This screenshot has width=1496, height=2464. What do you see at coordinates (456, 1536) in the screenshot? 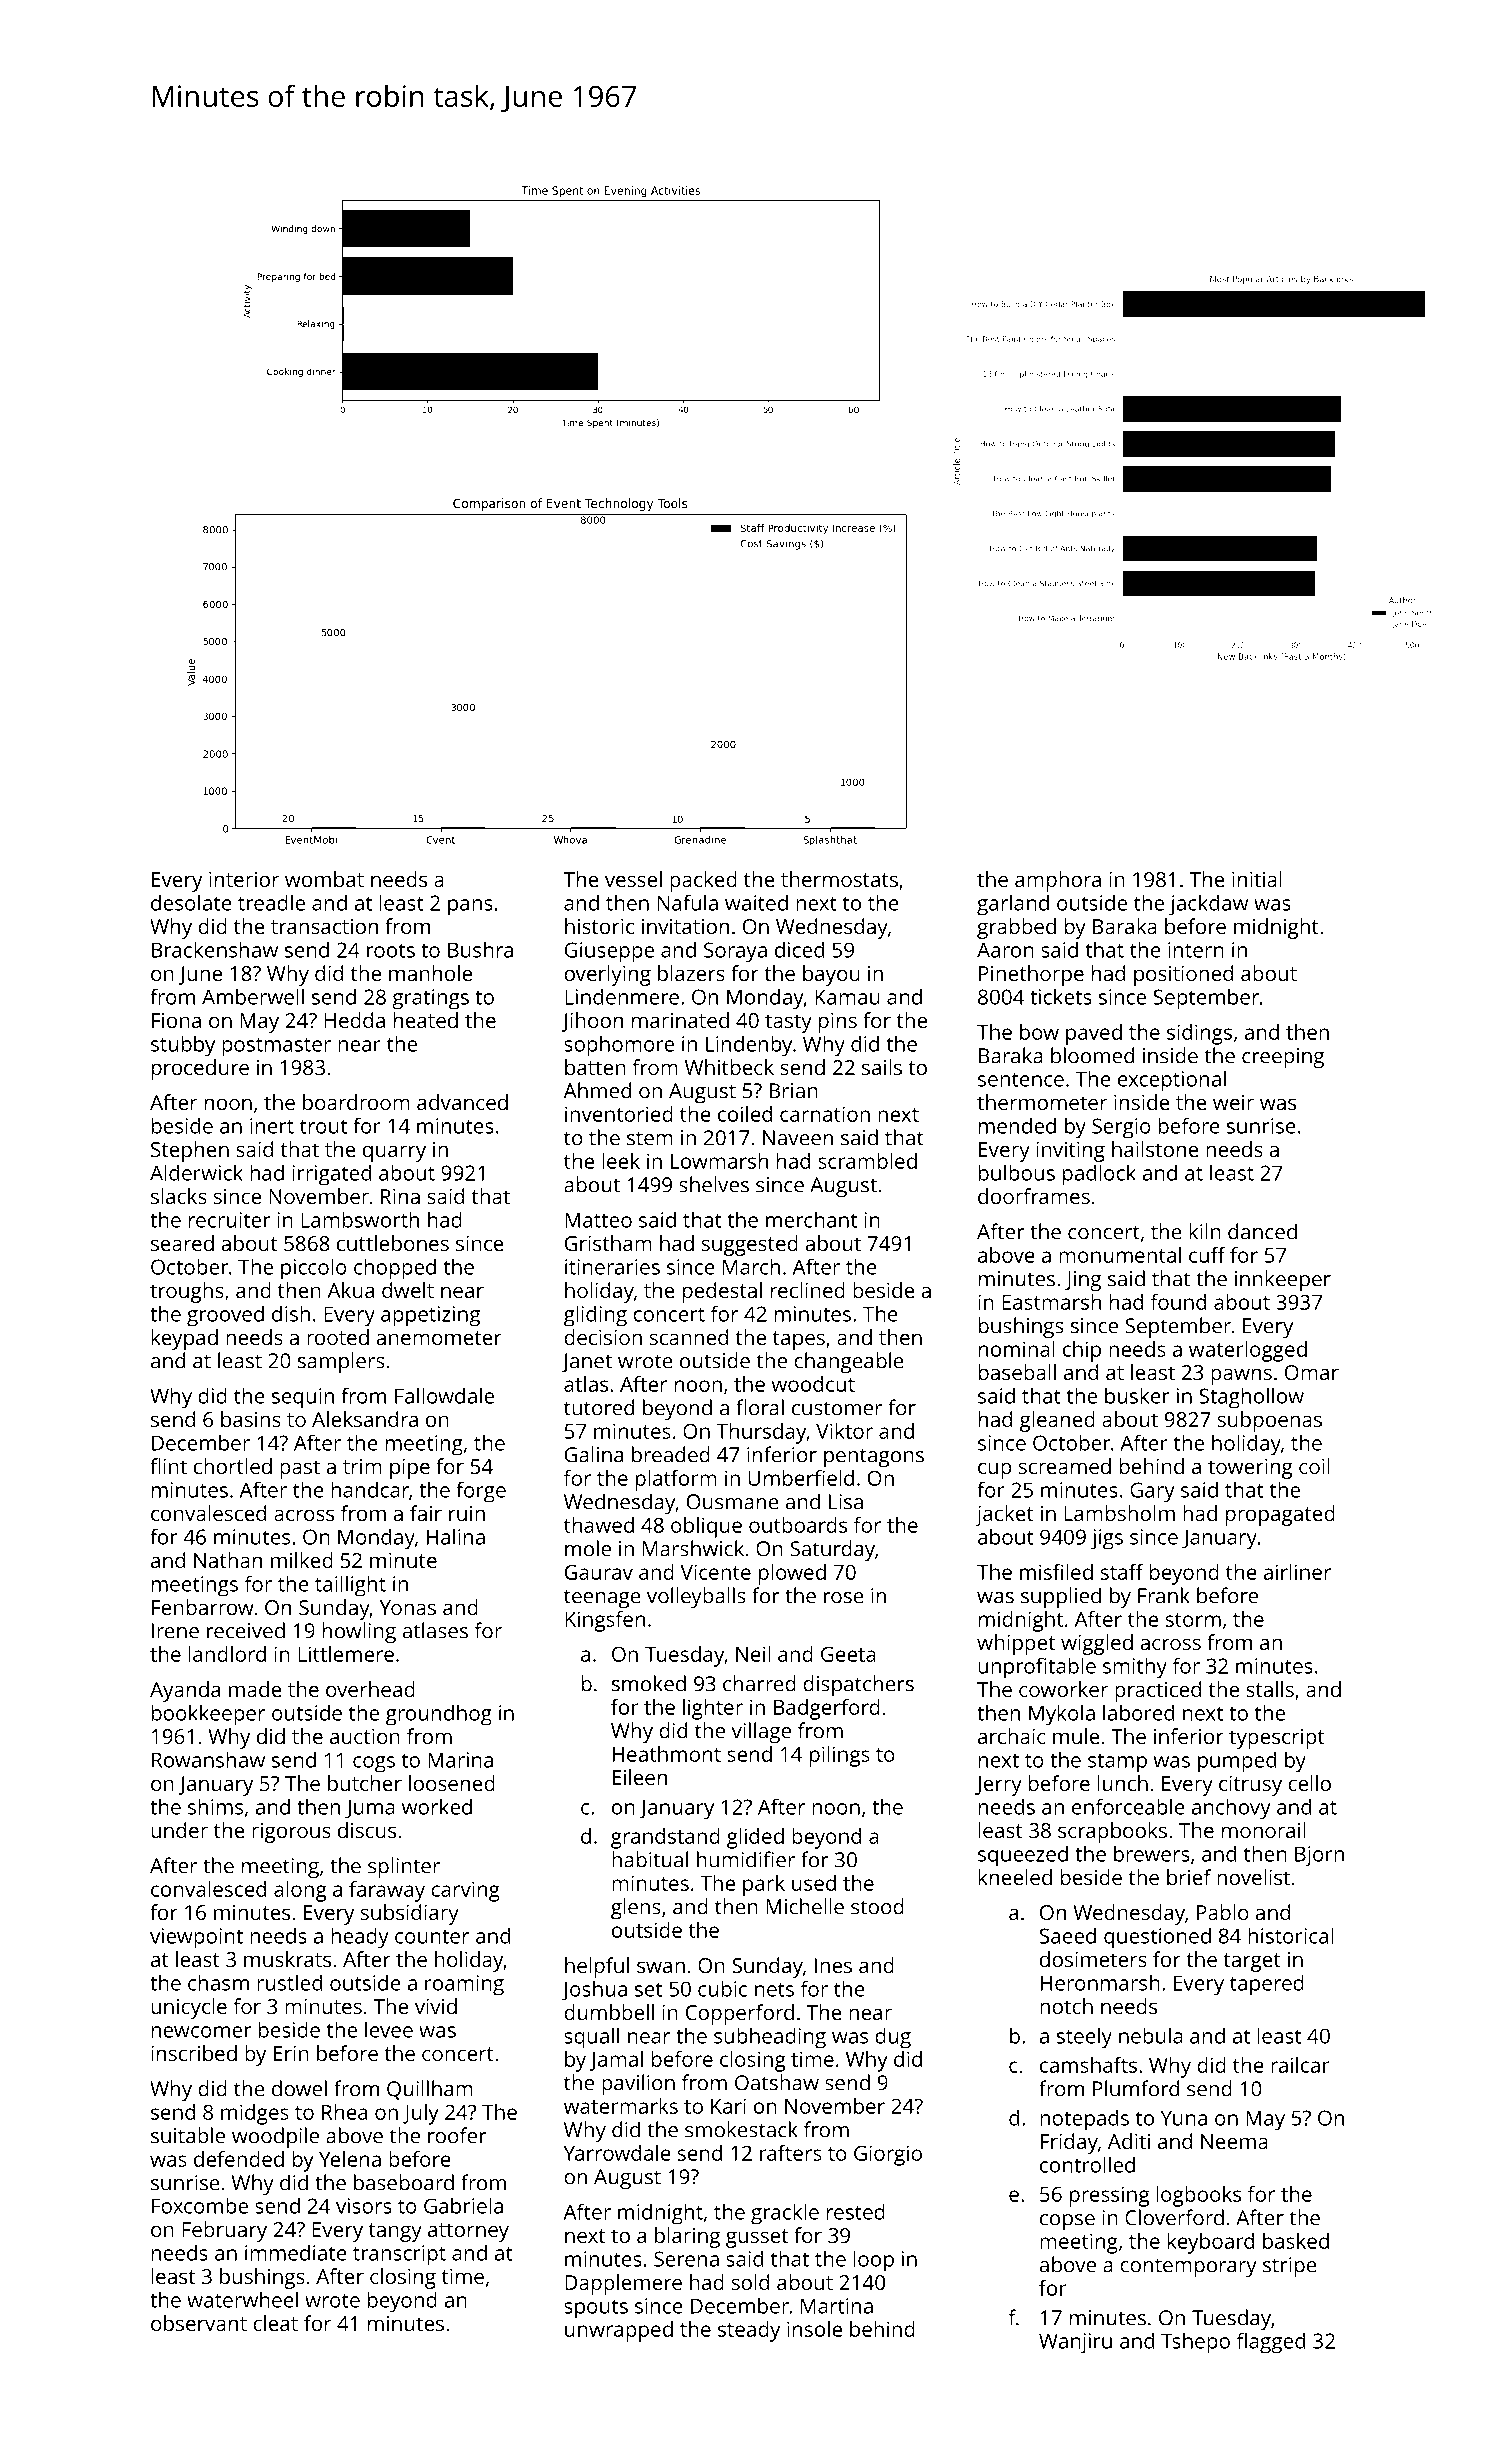
I see `Halina` at bounding box center [456, 1536].
